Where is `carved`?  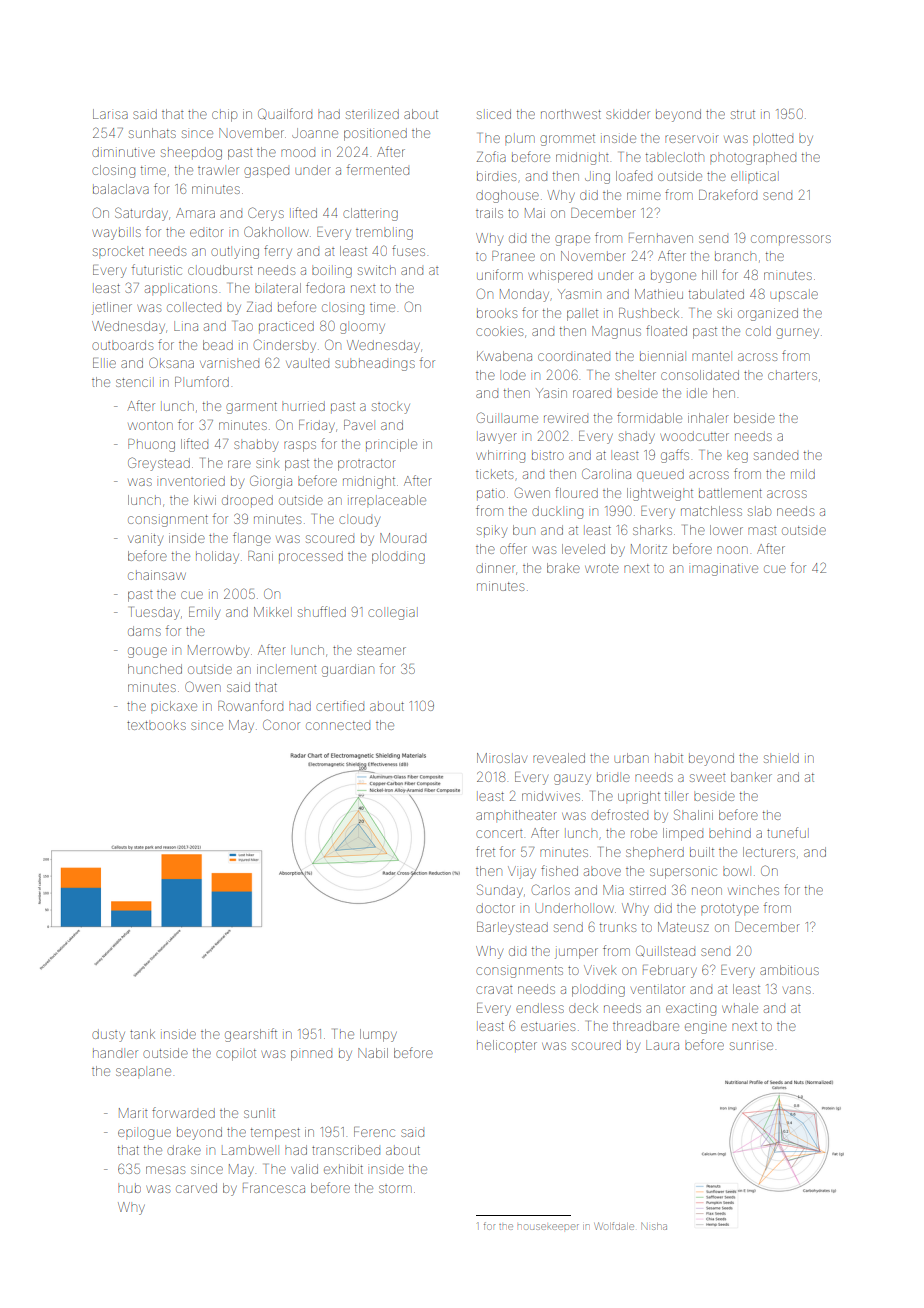 carved is located at coordinates (196, 1188).
